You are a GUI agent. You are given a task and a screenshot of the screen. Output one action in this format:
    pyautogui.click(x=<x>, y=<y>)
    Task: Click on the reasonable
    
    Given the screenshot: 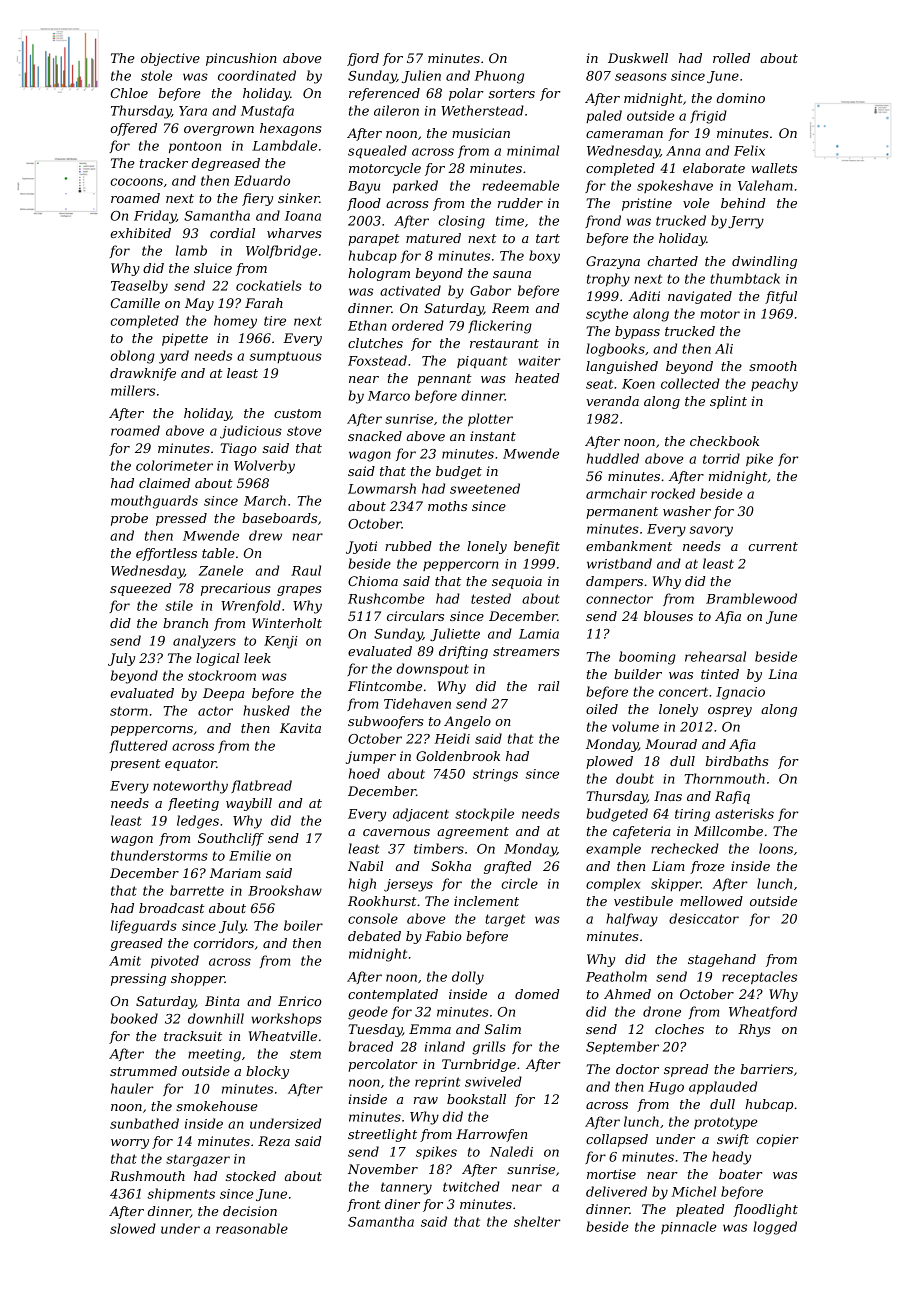 What is the action you would take?
    pyautogui.click(x=252, y=1228)
